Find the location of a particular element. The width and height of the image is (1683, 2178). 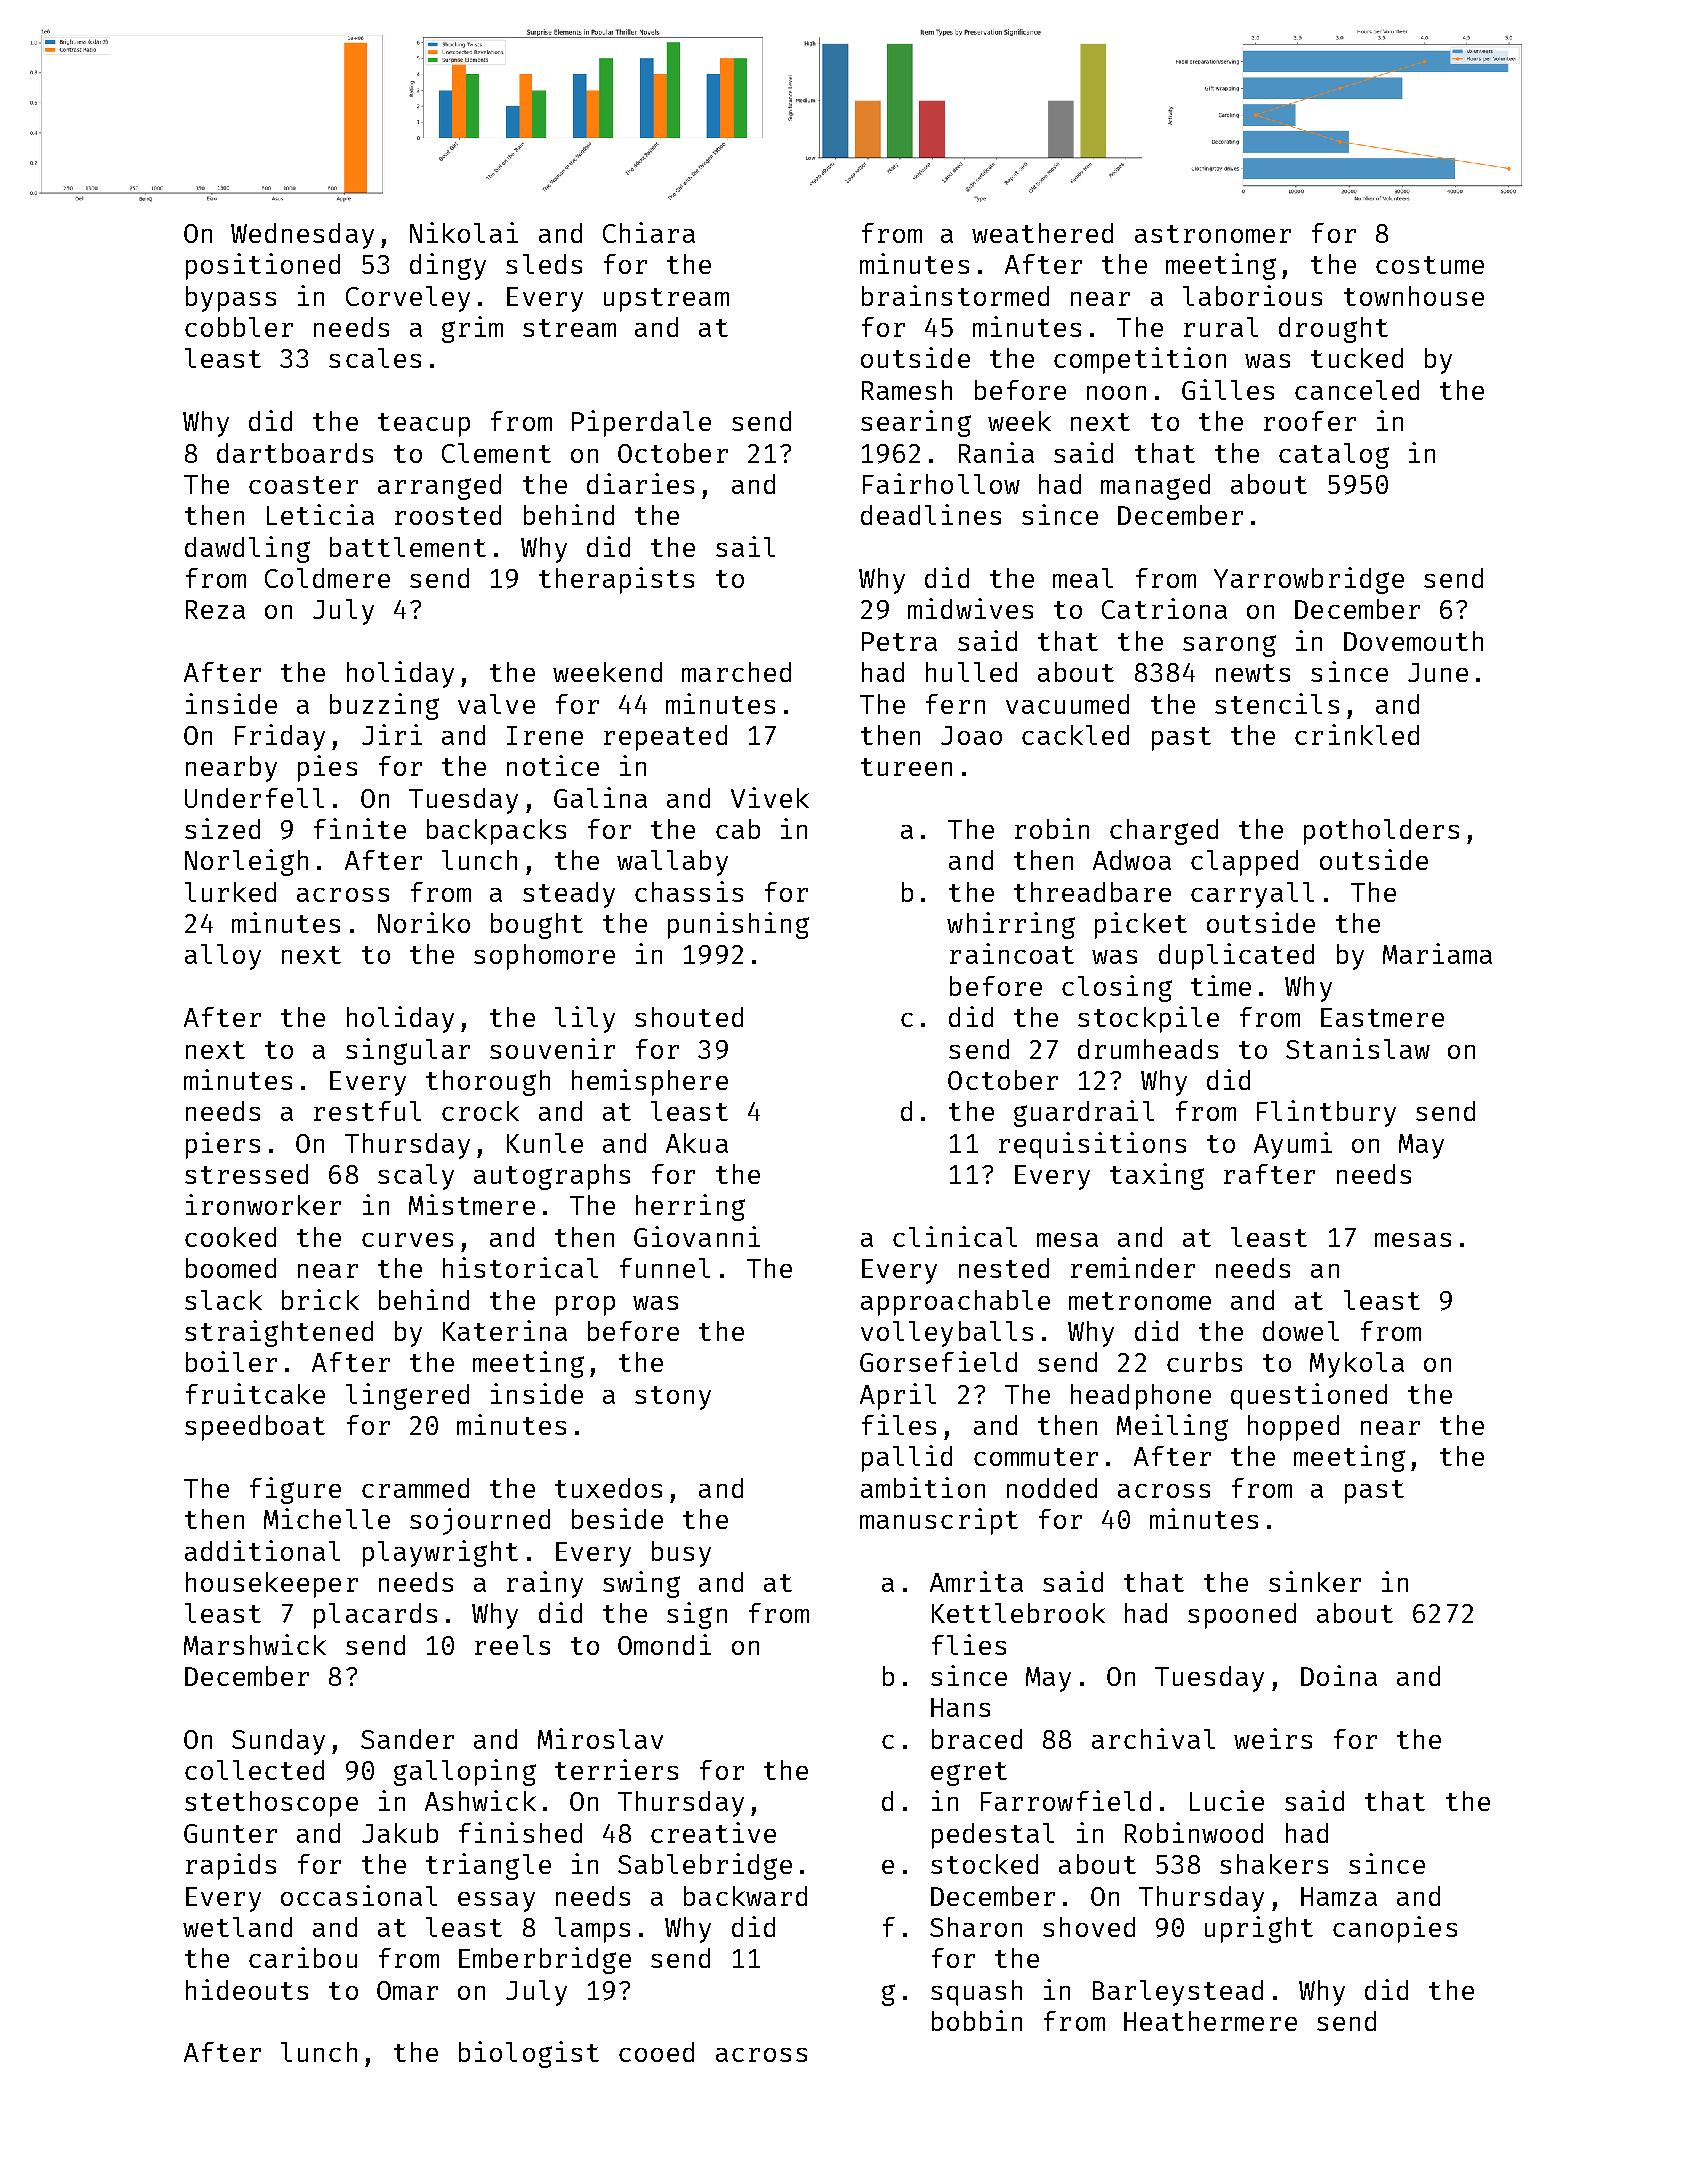

dartboards is located at coordinates (295, 453).
